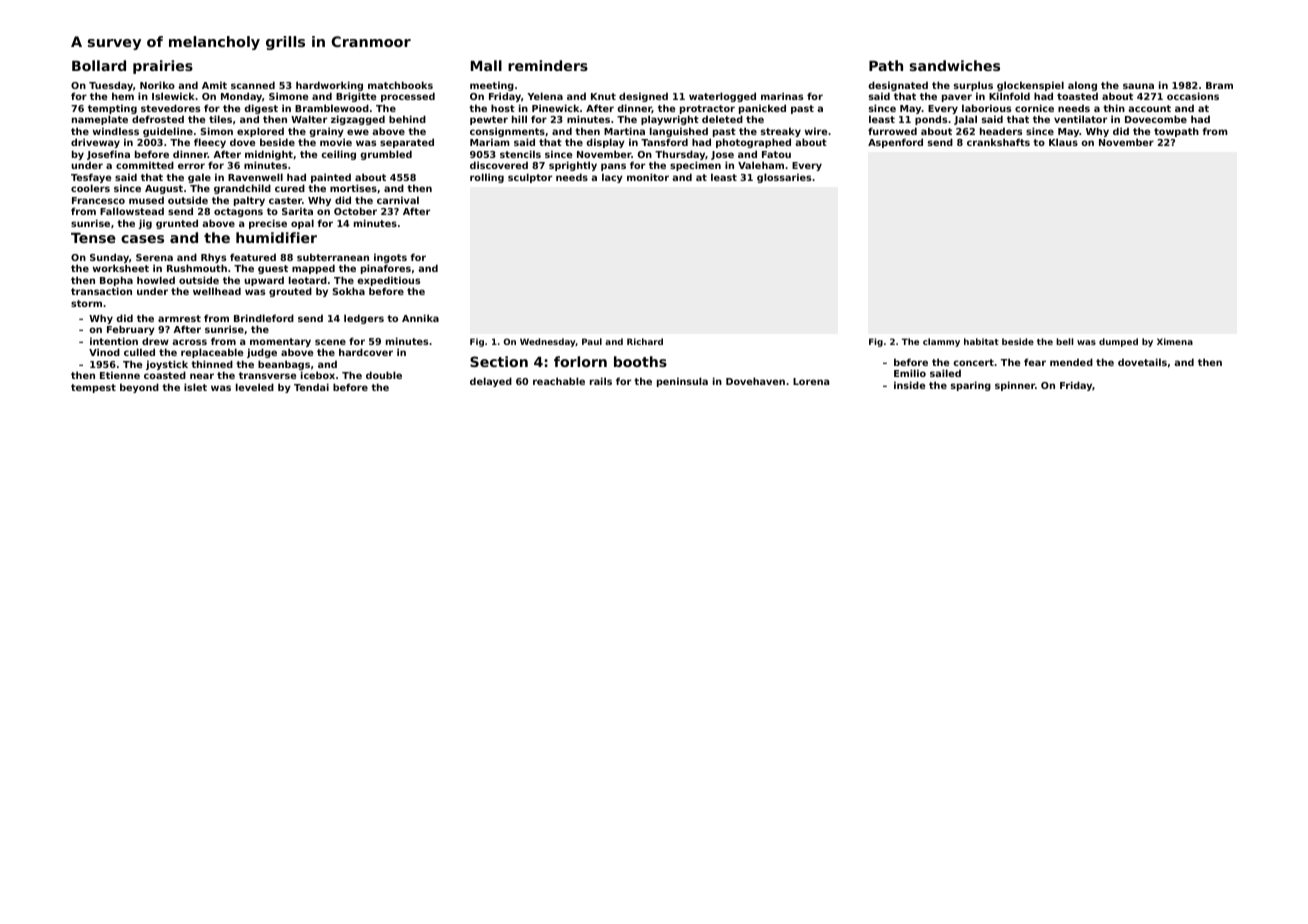 The width and height of the document is (1308, 924). What do you see at coordinates (1015, 386) in the document?
I see `spinner` at bounding box center [1015, 386].
